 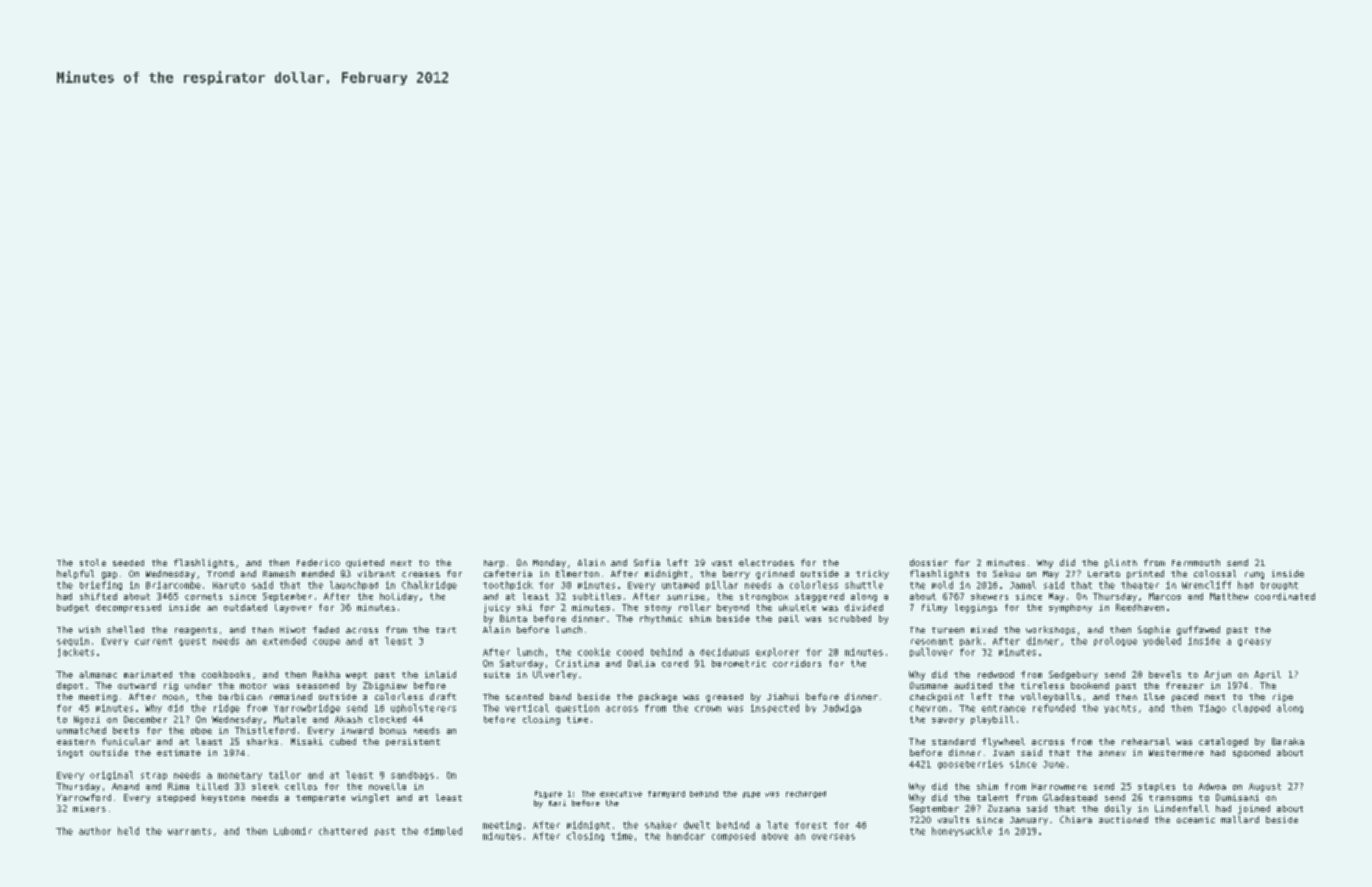 What do you see at coordinates (962, 831) in the screenshot?
I see `honeysuckle` at bounding box center [962, 831].
